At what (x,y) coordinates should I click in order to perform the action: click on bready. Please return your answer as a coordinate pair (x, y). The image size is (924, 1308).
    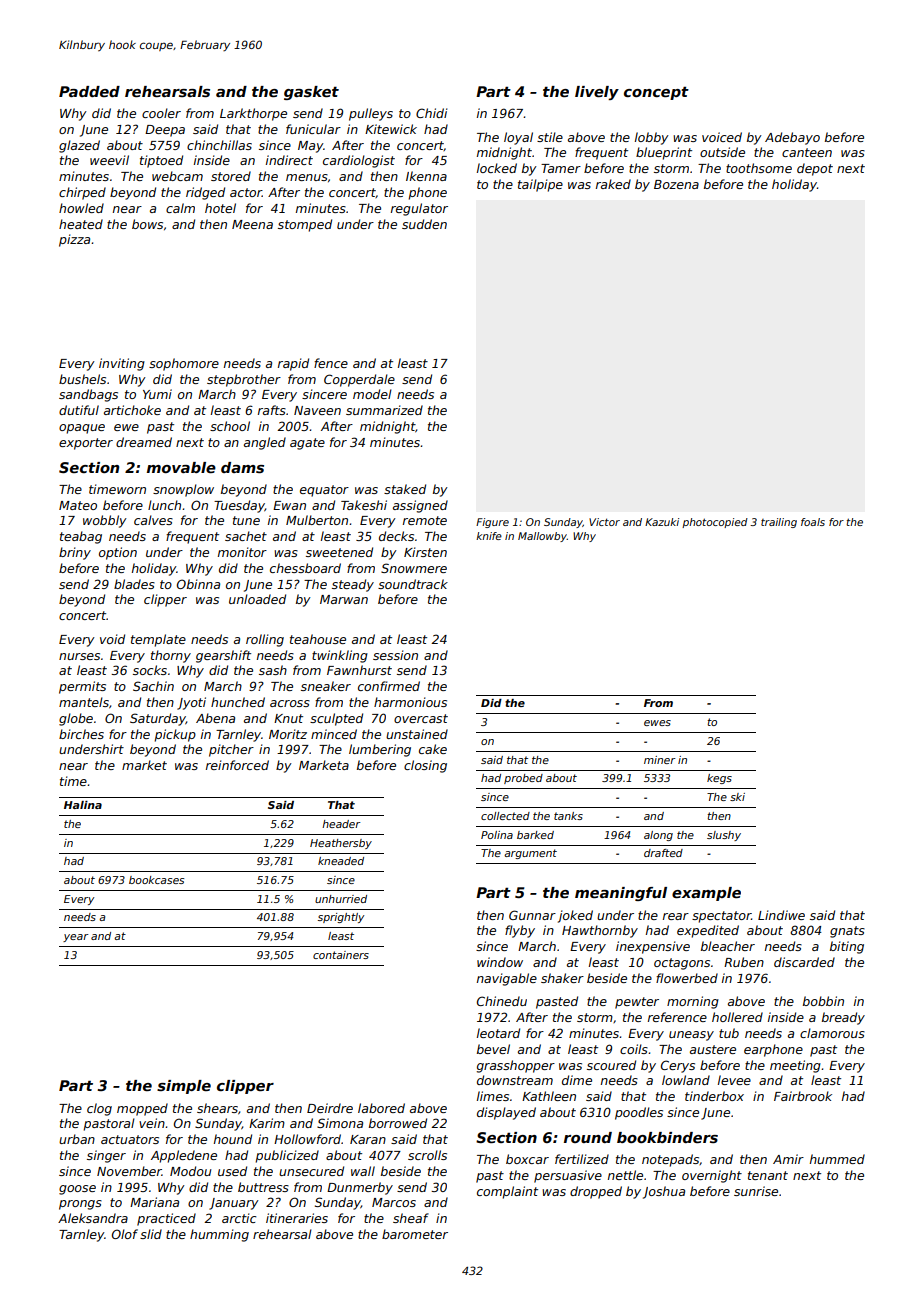
    Looking at the image, I should click on (843, 1018).
